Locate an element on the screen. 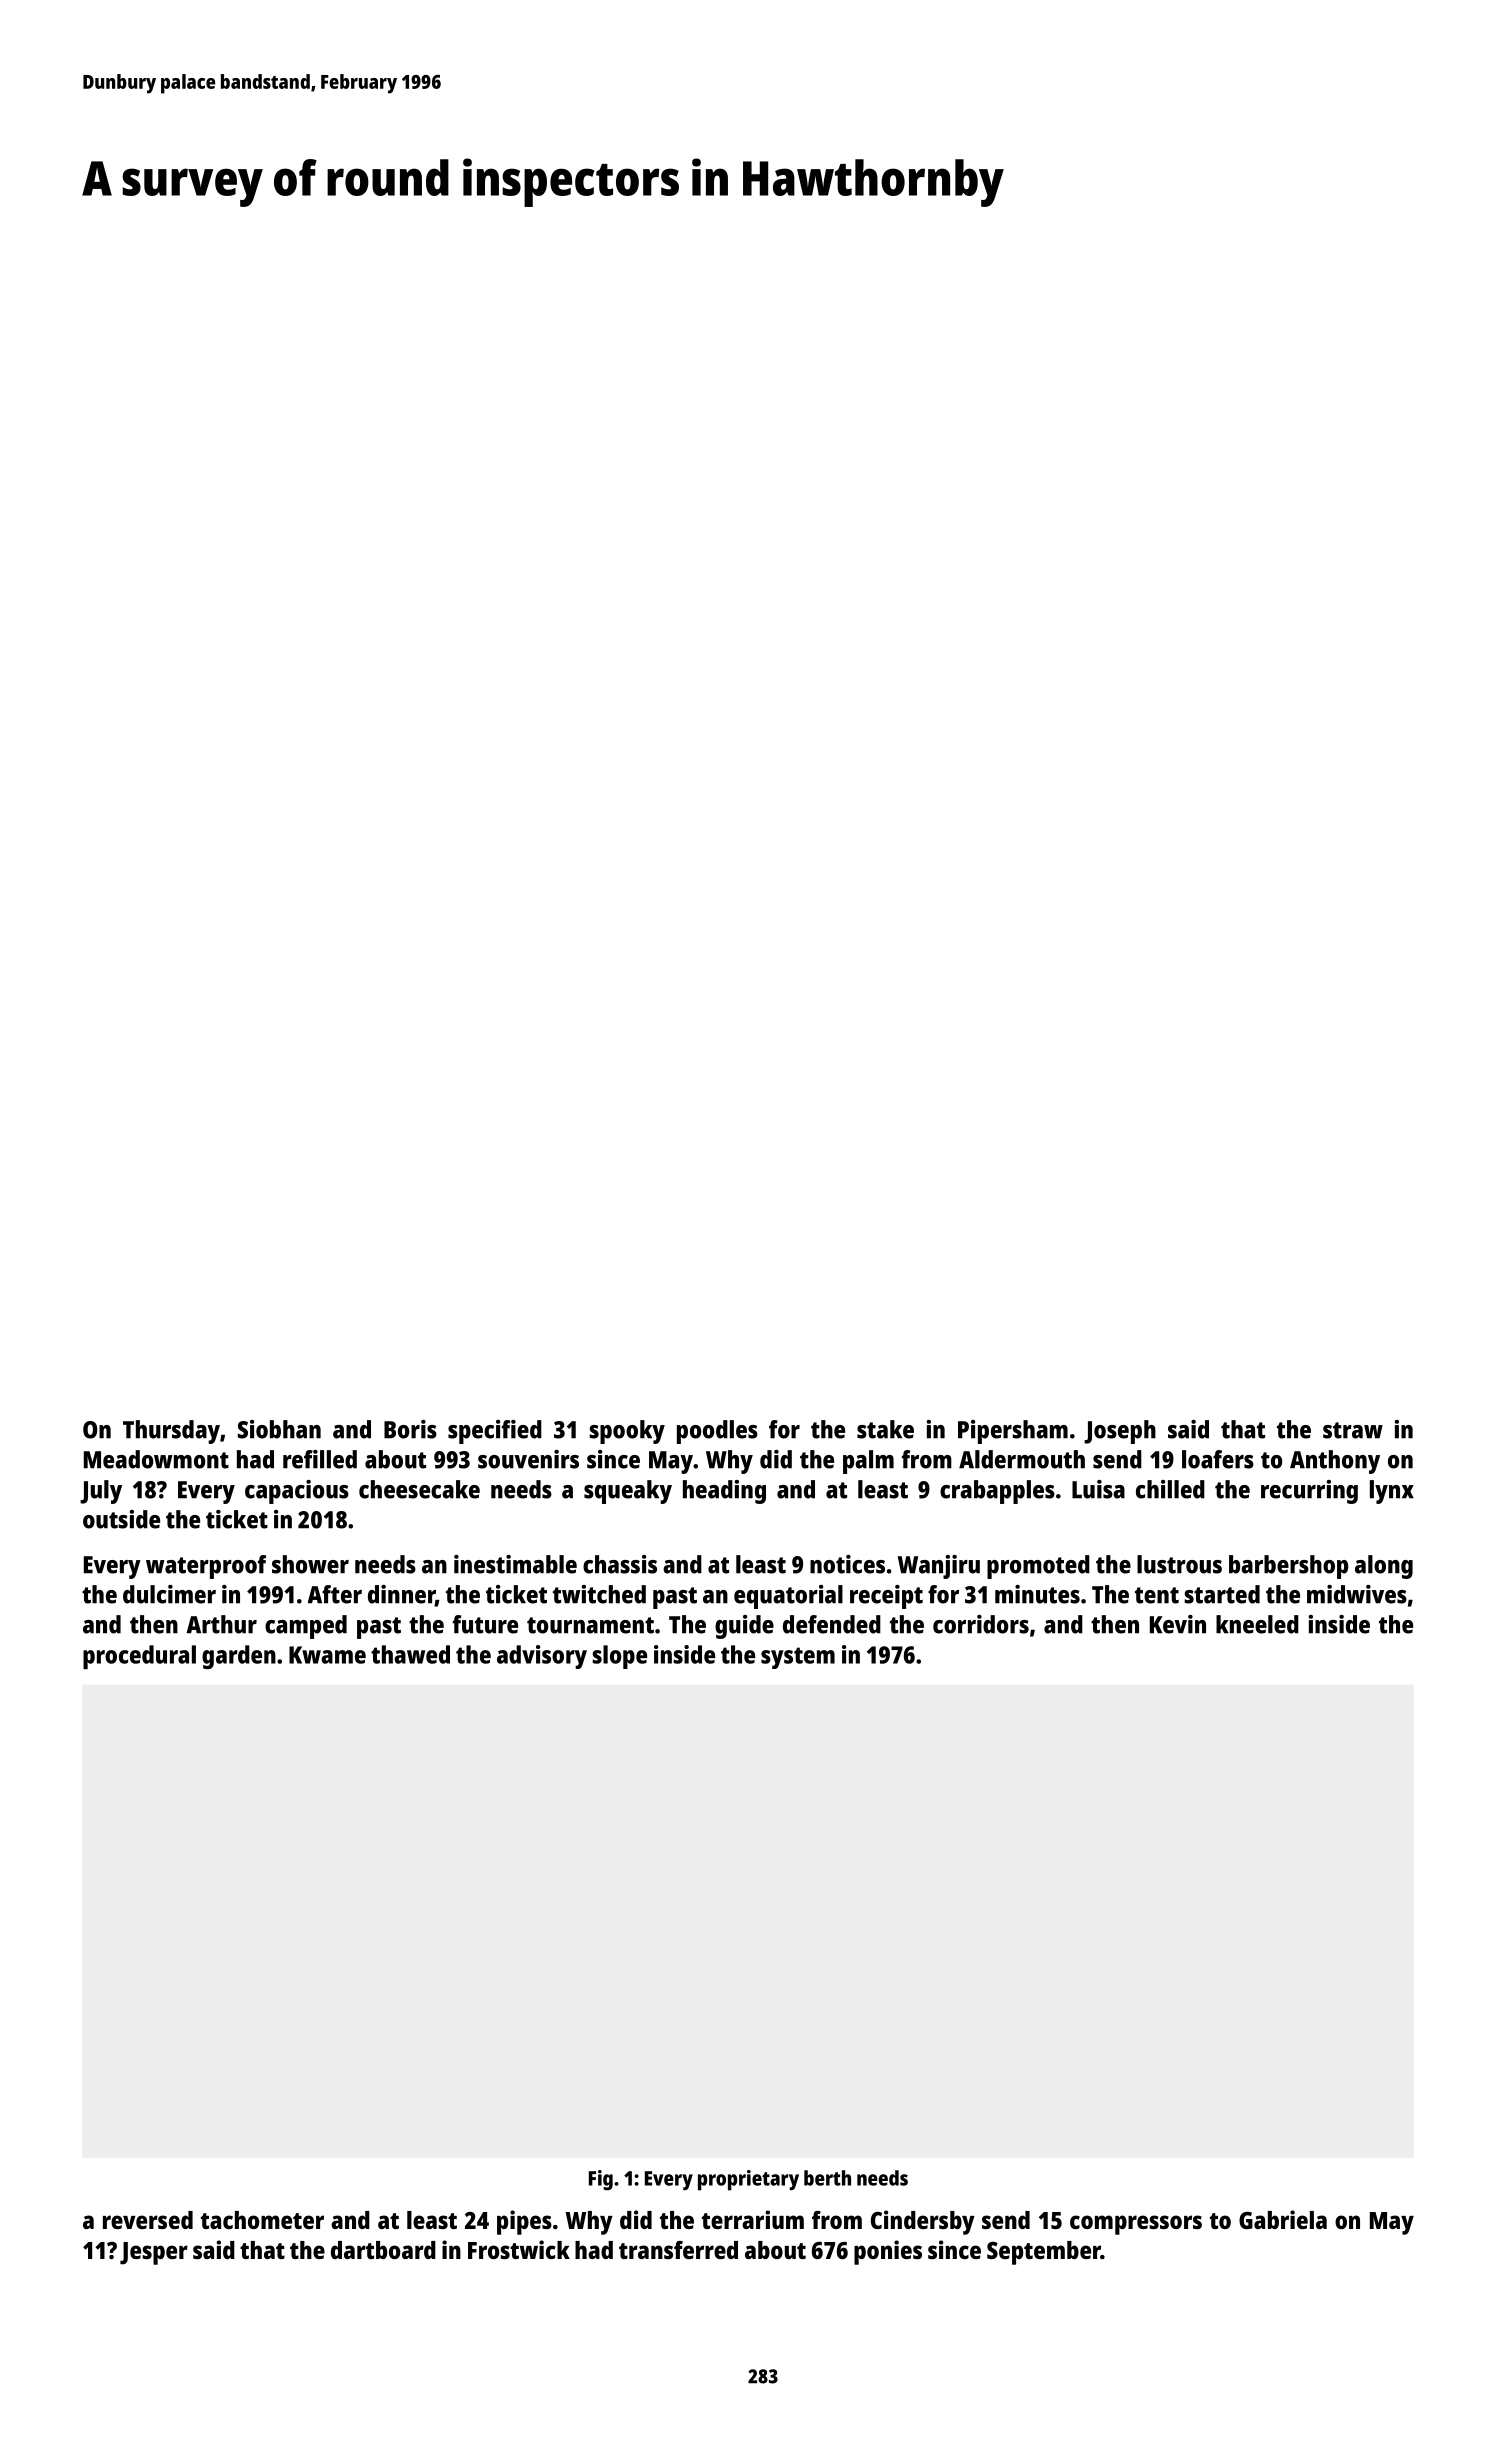 This screenshot has width=1496, height=2464. chilled is located at coordinates (1170, 1489).
